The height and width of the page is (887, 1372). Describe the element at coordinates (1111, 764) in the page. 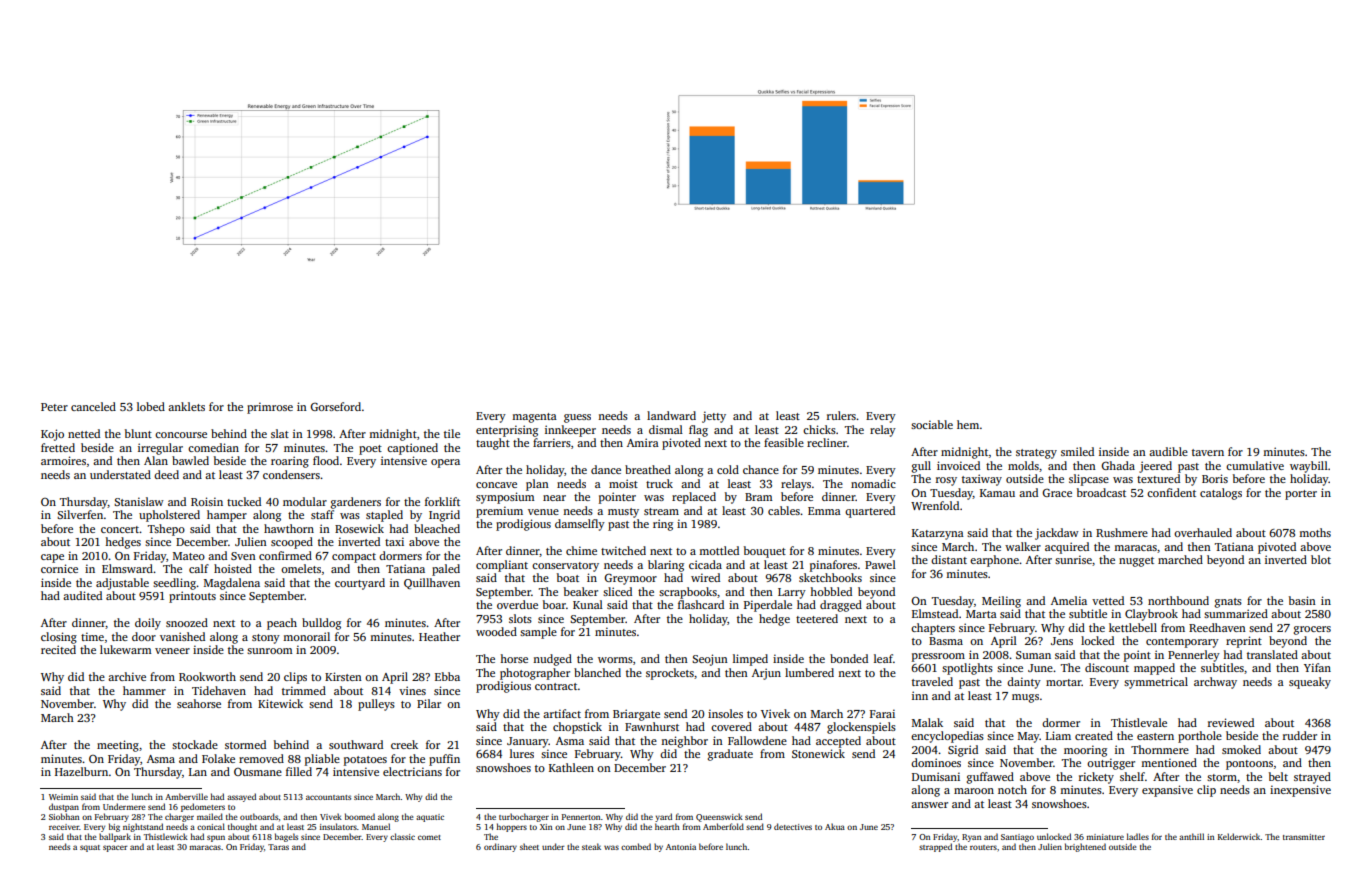

I see `outrigger` at that location.
